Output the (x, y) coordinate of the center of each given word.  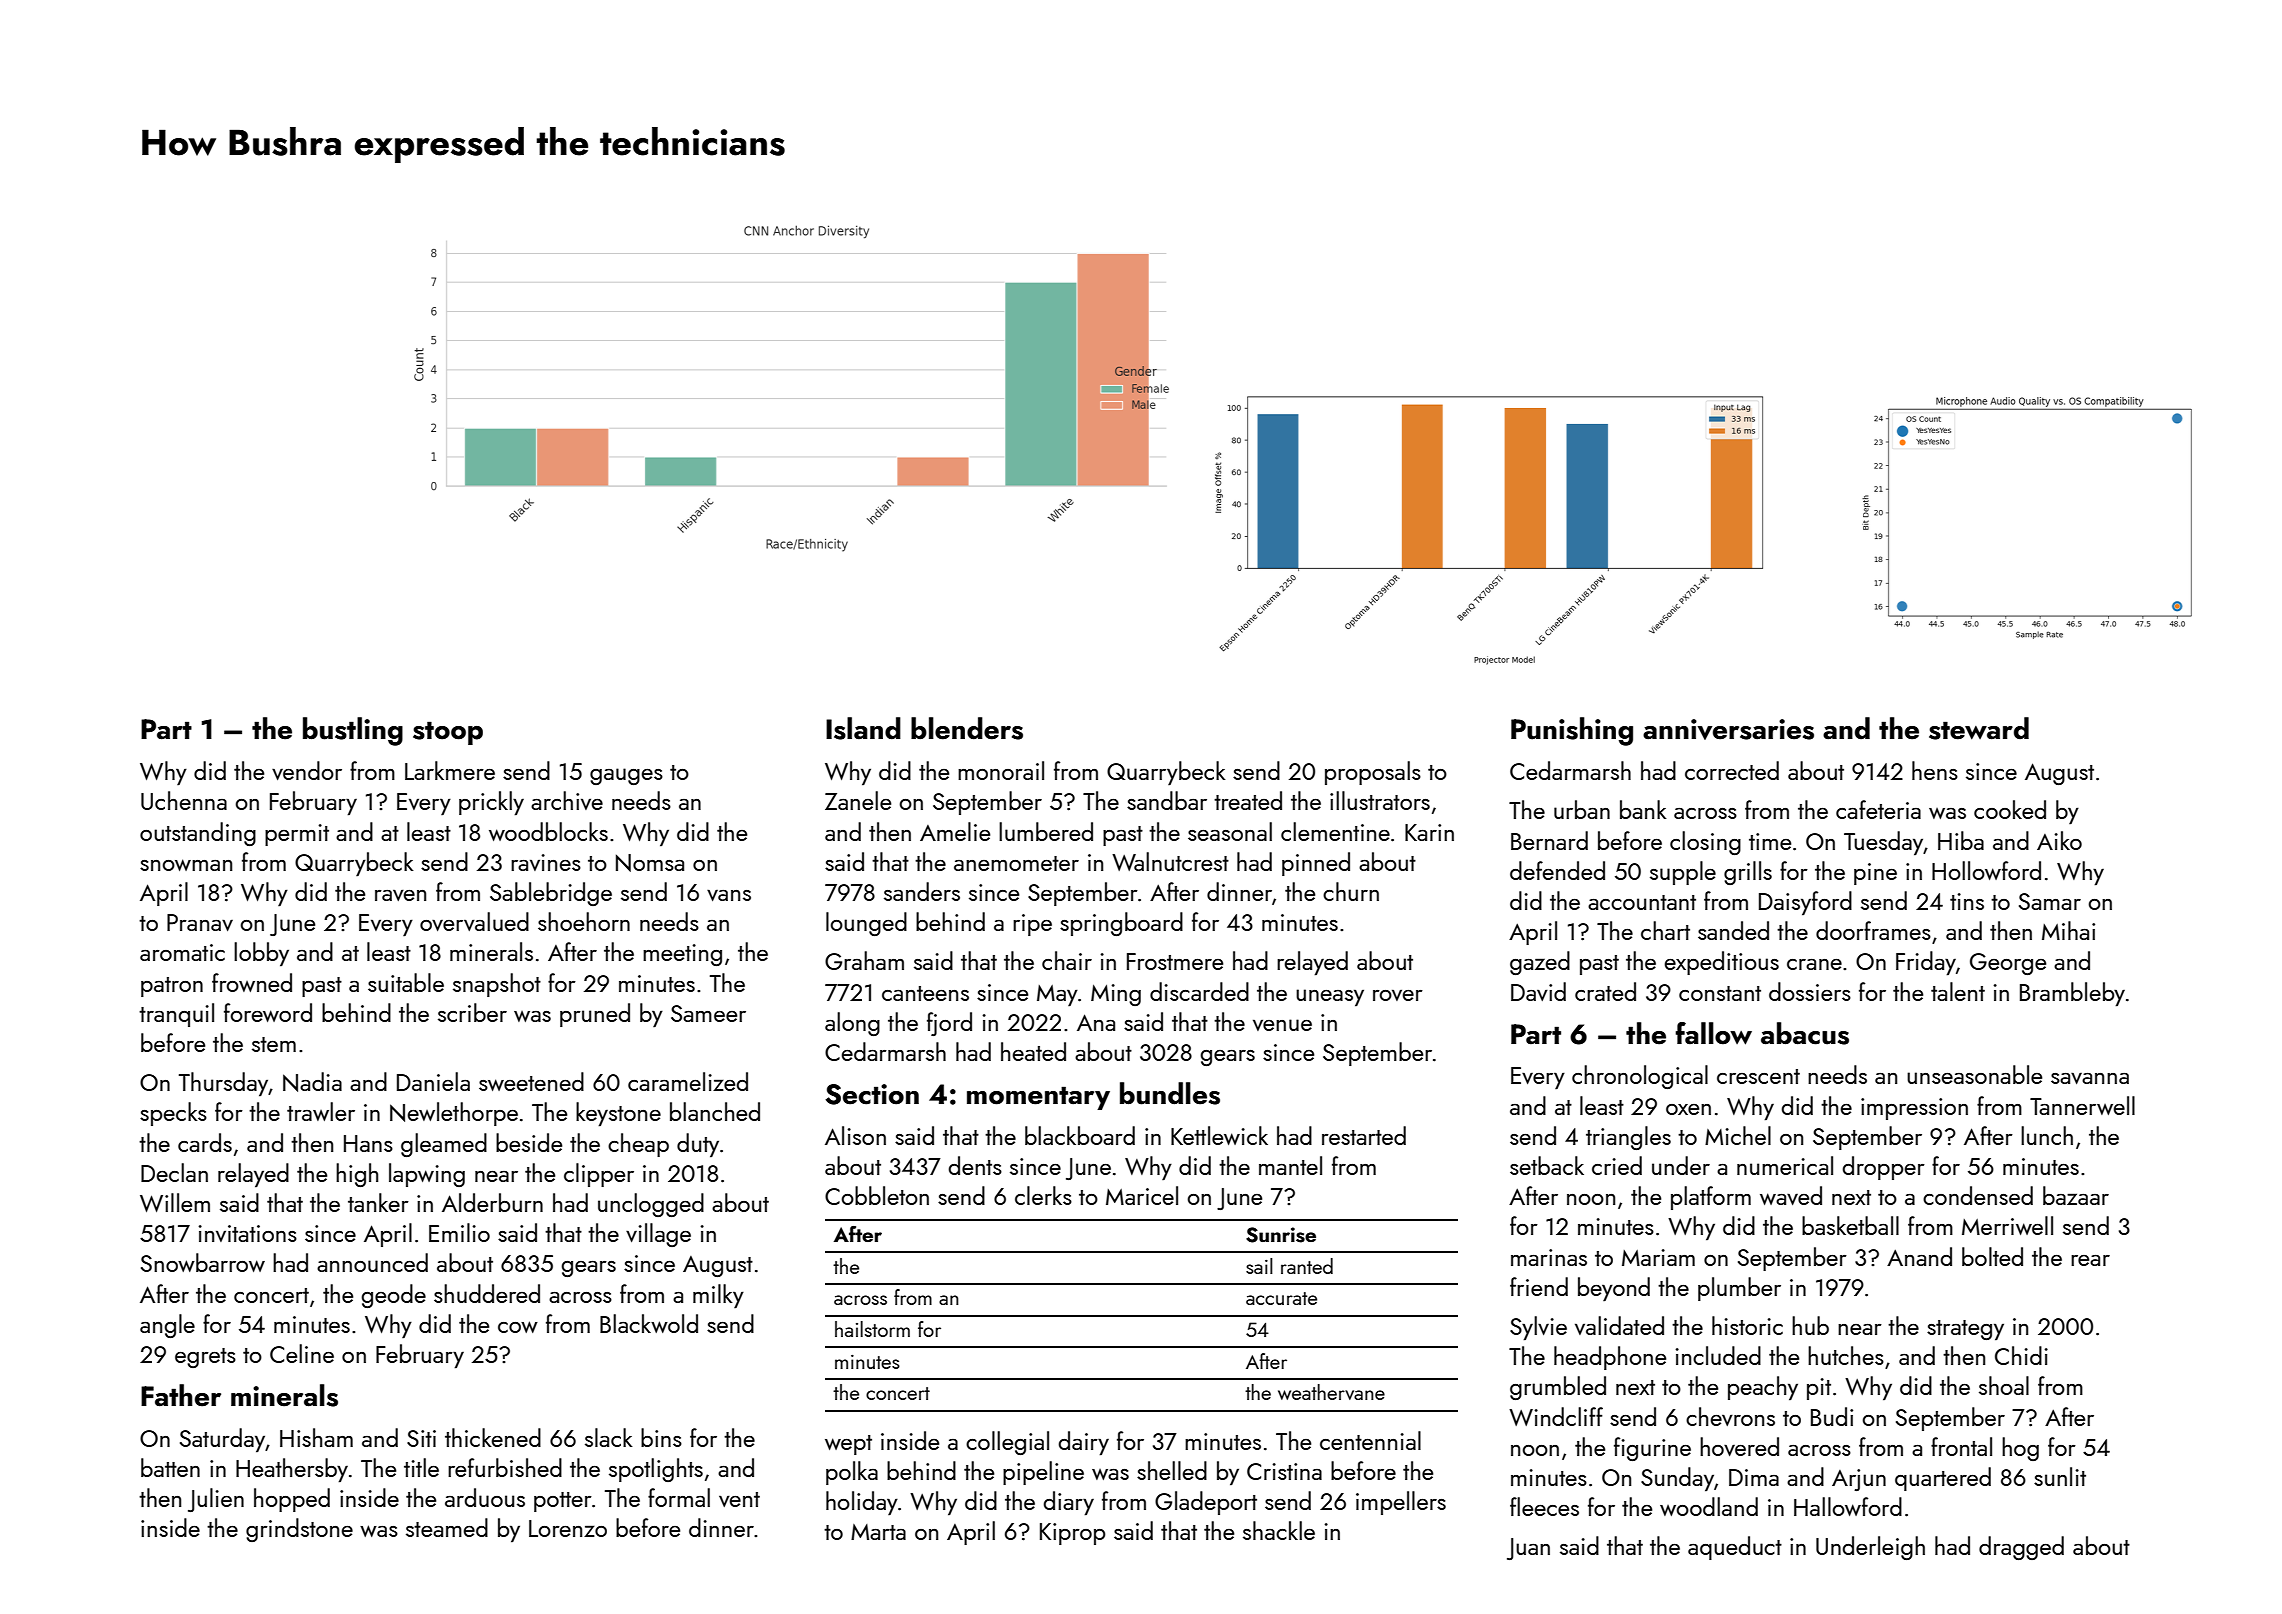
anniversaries (1728, 729)
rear (2090, 1260)
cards (205, 1142)
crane (1814, 964)
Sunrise (1281, 1235)
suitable (406, 982)
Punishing (1572, 731)
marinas (1549, 1257)
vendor (307, 770)
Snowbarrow (203, 1262)
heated (1033, 1051)
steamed (447, 1527)
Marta (878, 1532)
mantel (1290, 1165)
